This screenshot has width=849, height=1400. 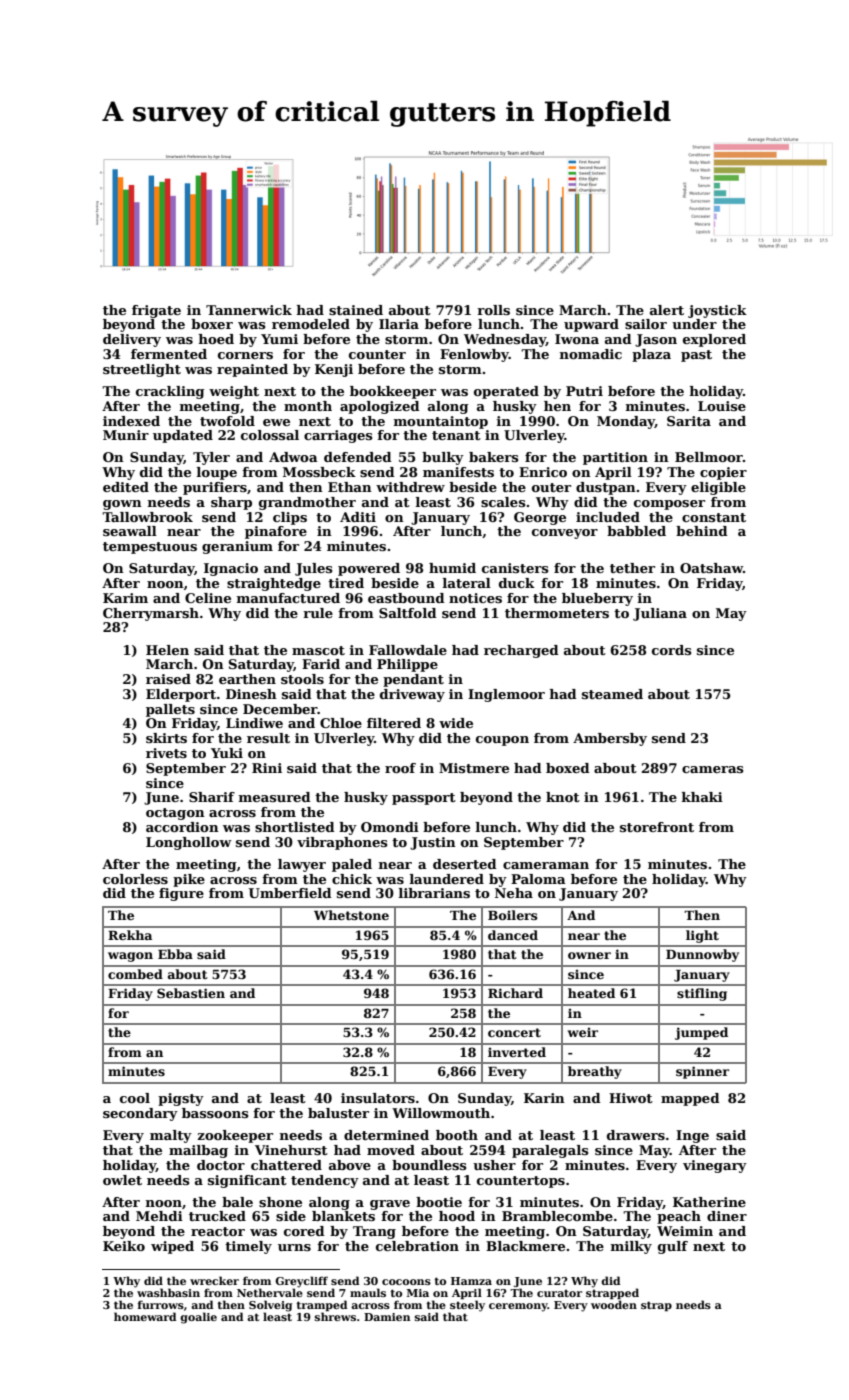 What do you see at coordinates (568, 768) in the screenshot?
I see `boxed` at bounding box center [568, 768].
